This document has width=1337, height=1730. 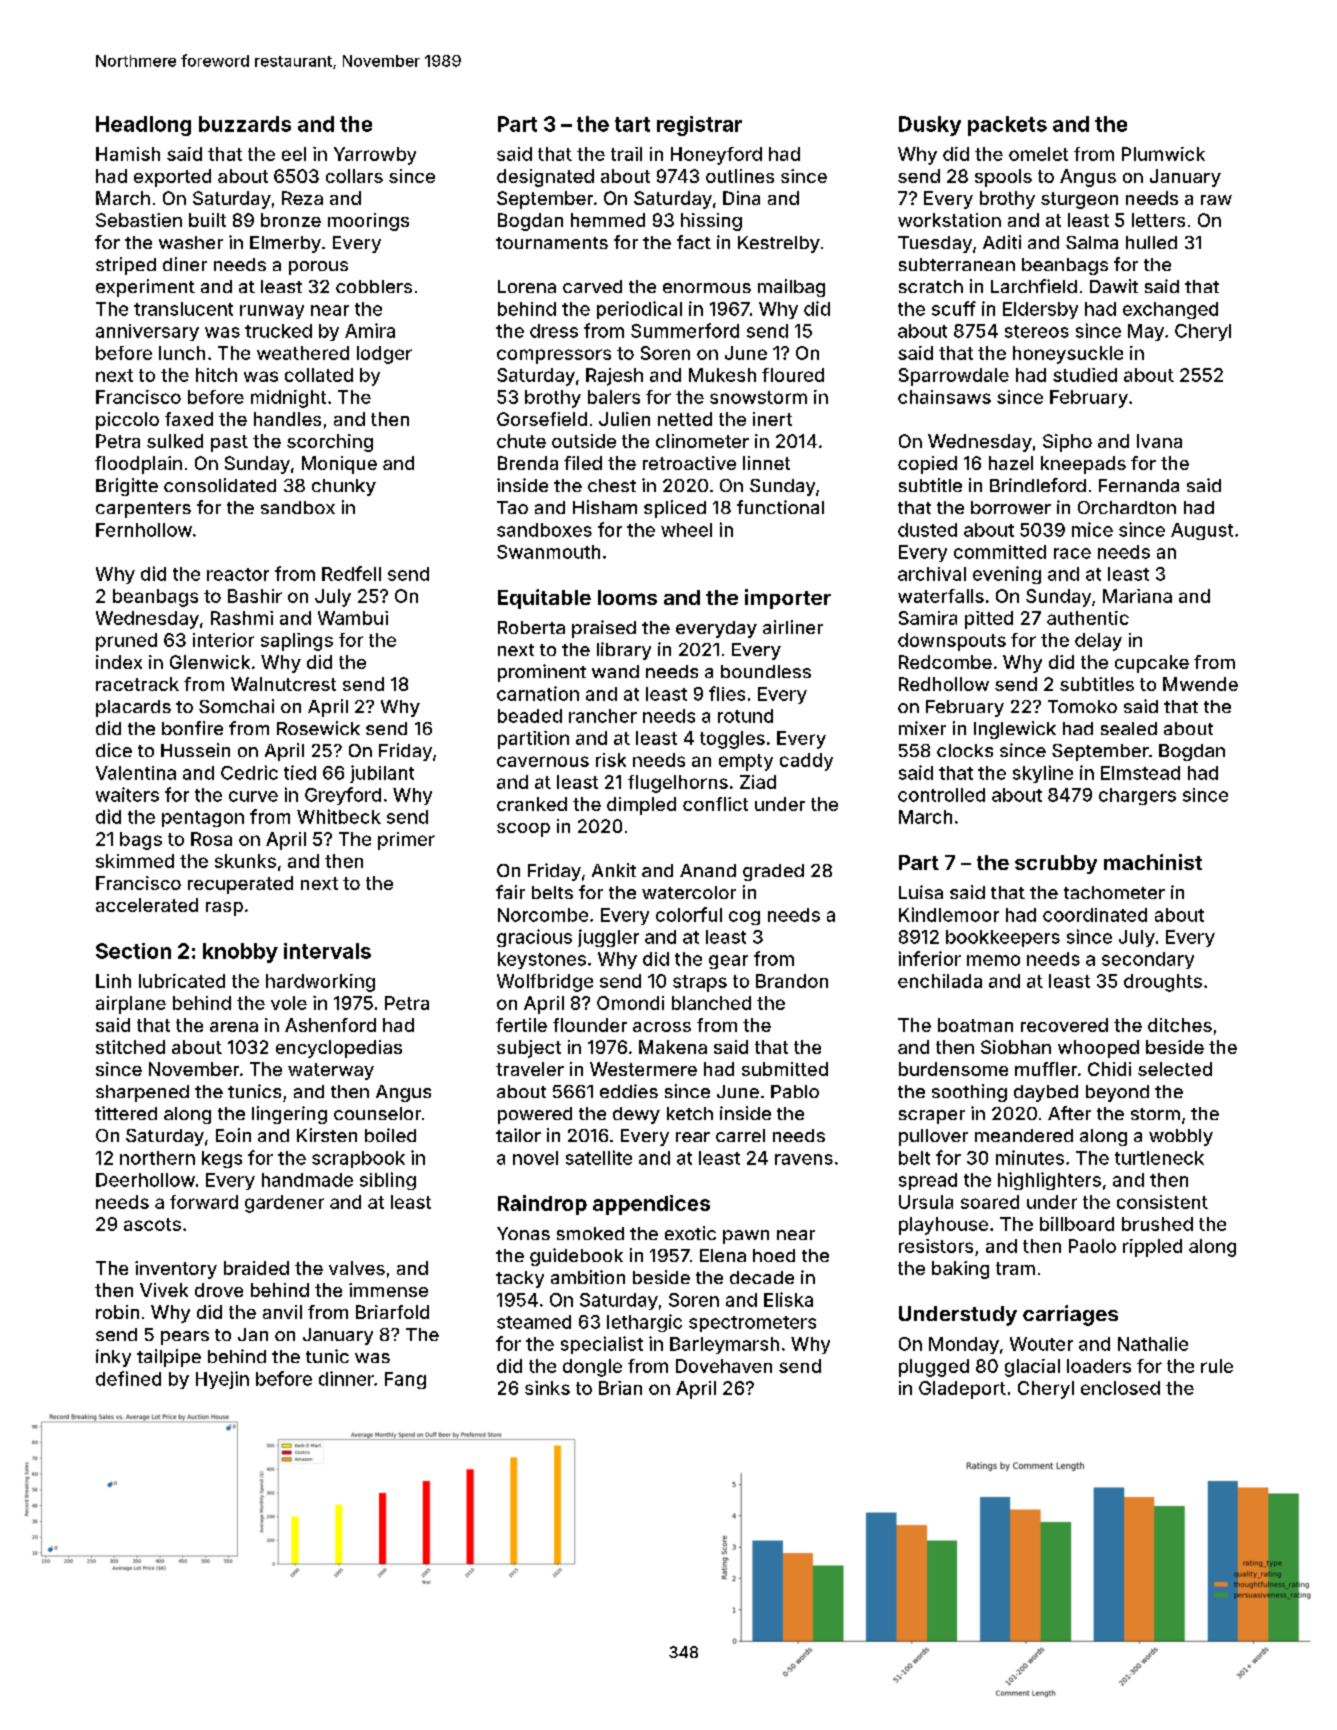 I want to click on Siobhan, so click(x=1016, y=1047).
